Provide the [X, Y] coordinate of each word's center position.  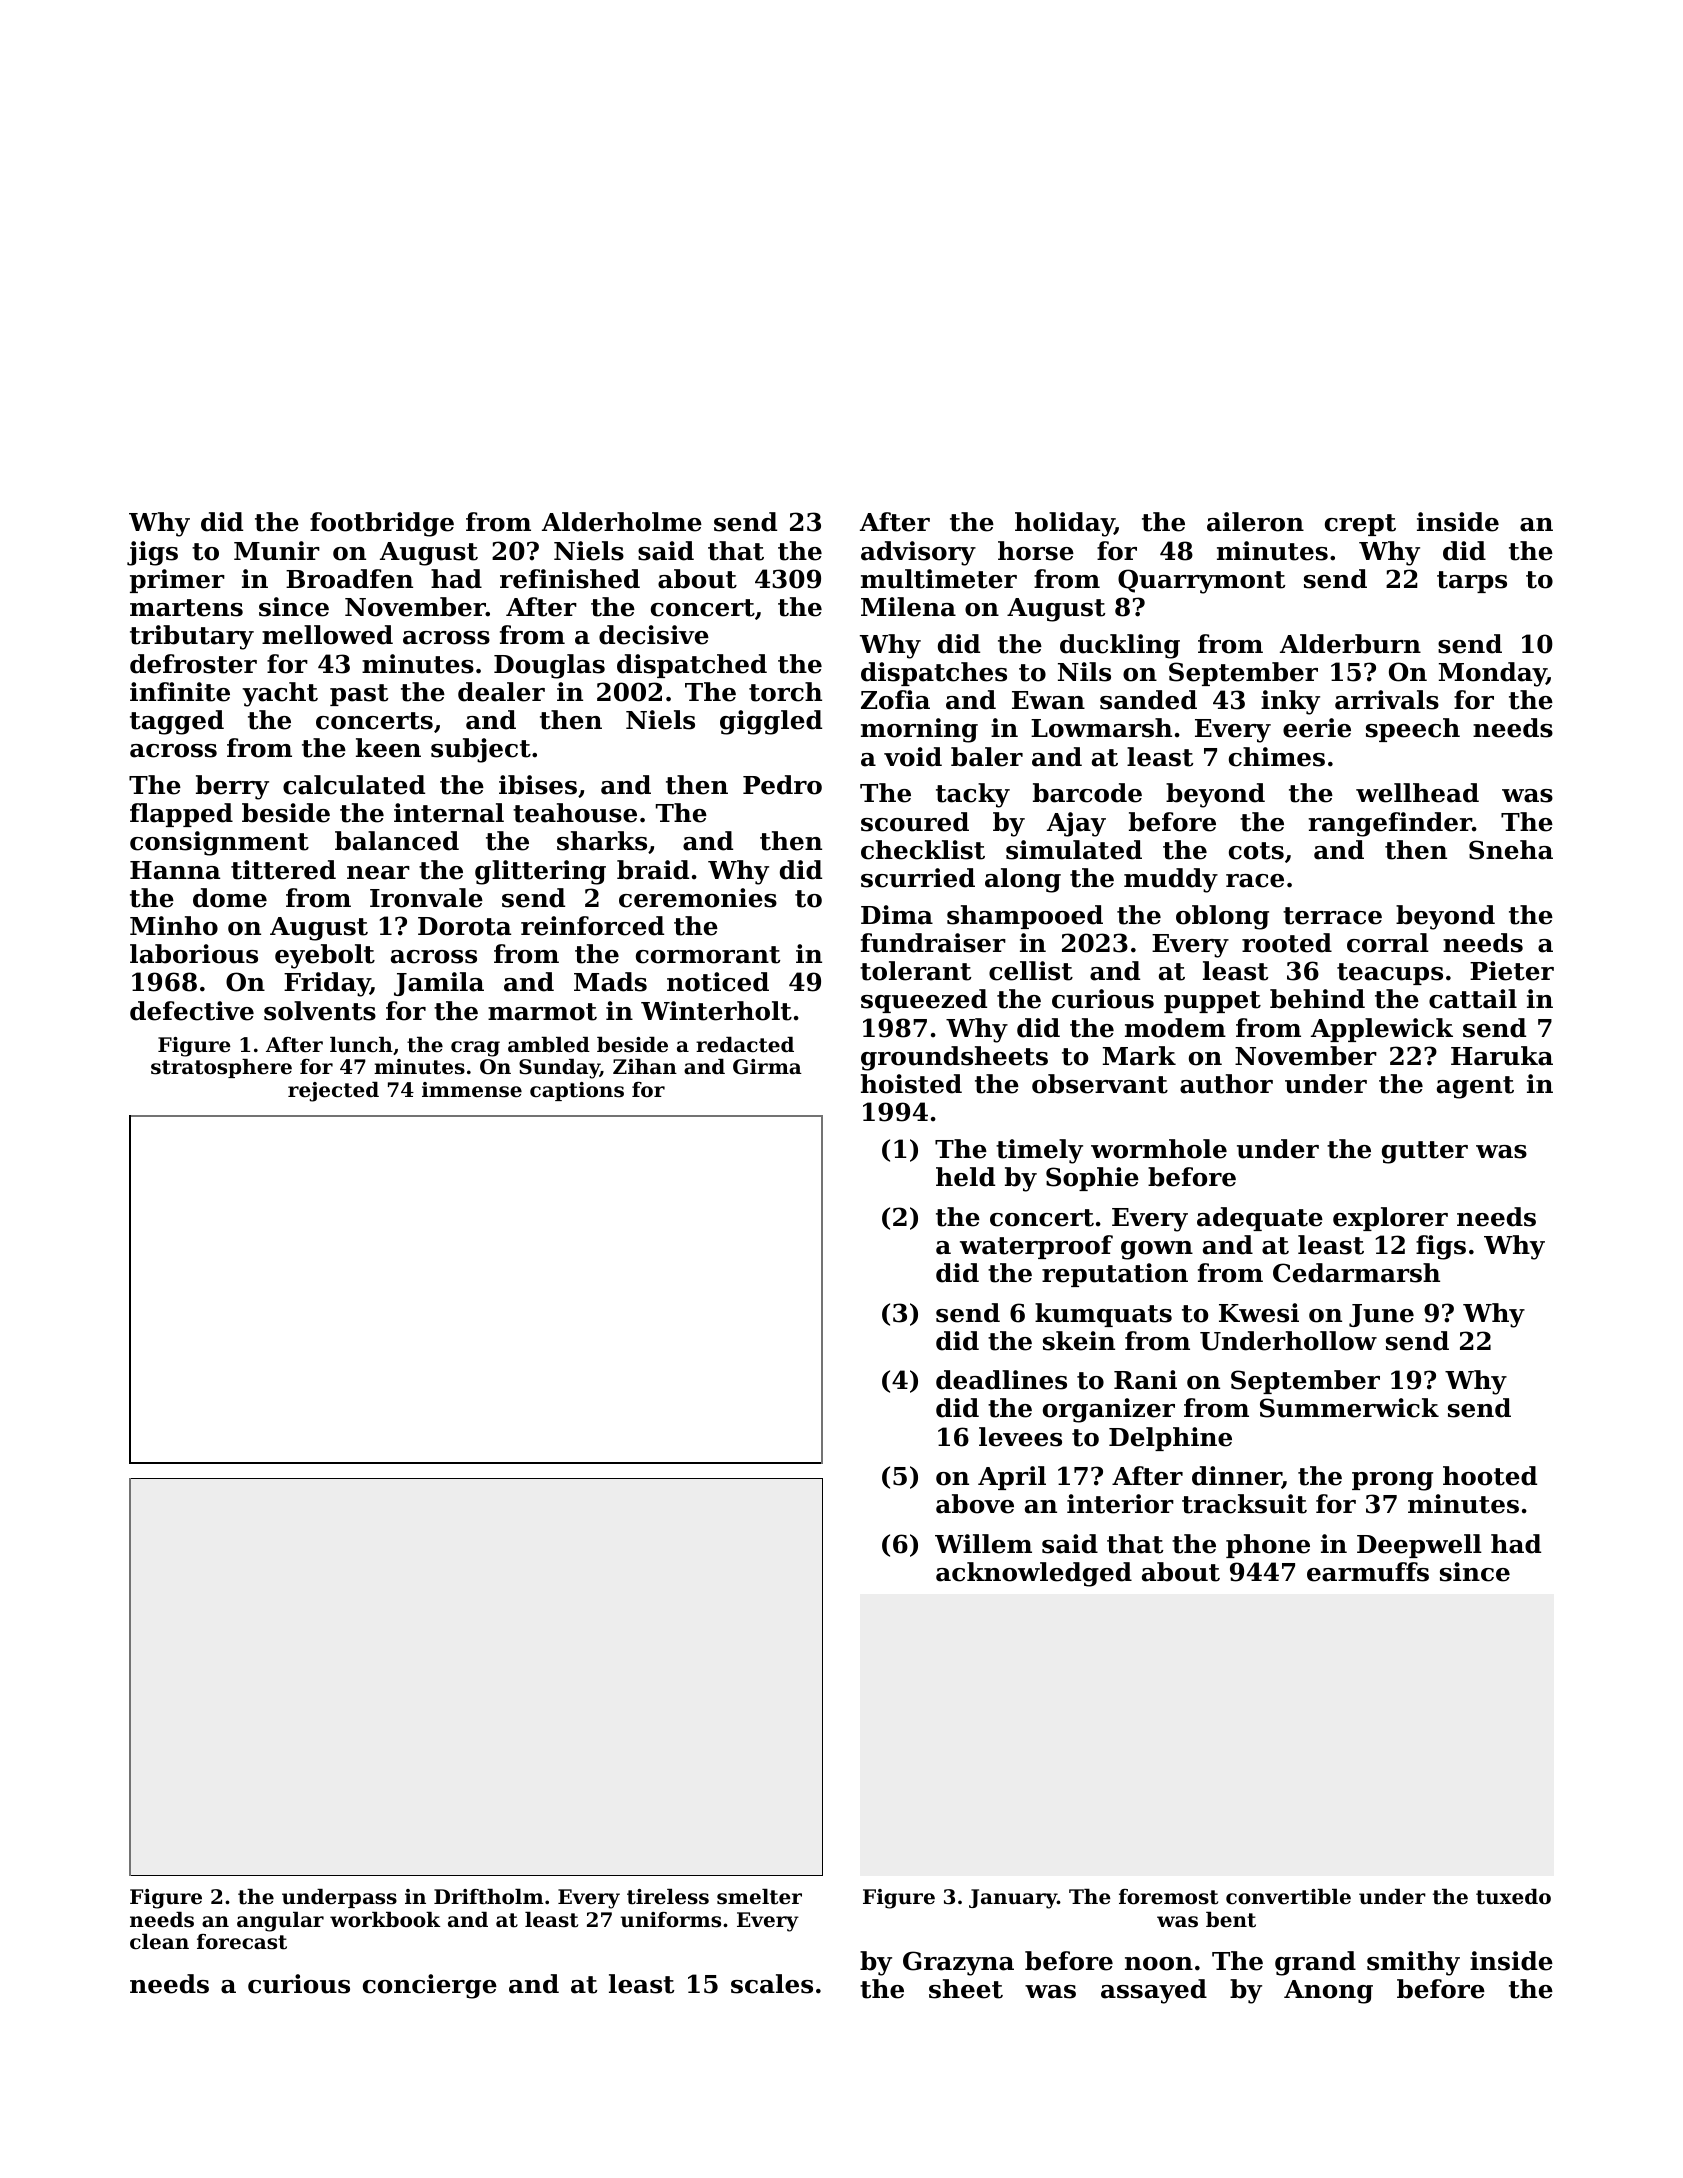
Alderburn [1350, 644]
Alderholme [622, 522]
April [1012, 1478]
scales [772, 1984]
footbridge [382, 524]
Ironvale [426, 898]
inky [1290, 702]
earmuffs [1368, 1572]
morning [919, 730]
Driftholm [489, 1897]
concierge [430, 1986]
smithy [1413, 1963]
